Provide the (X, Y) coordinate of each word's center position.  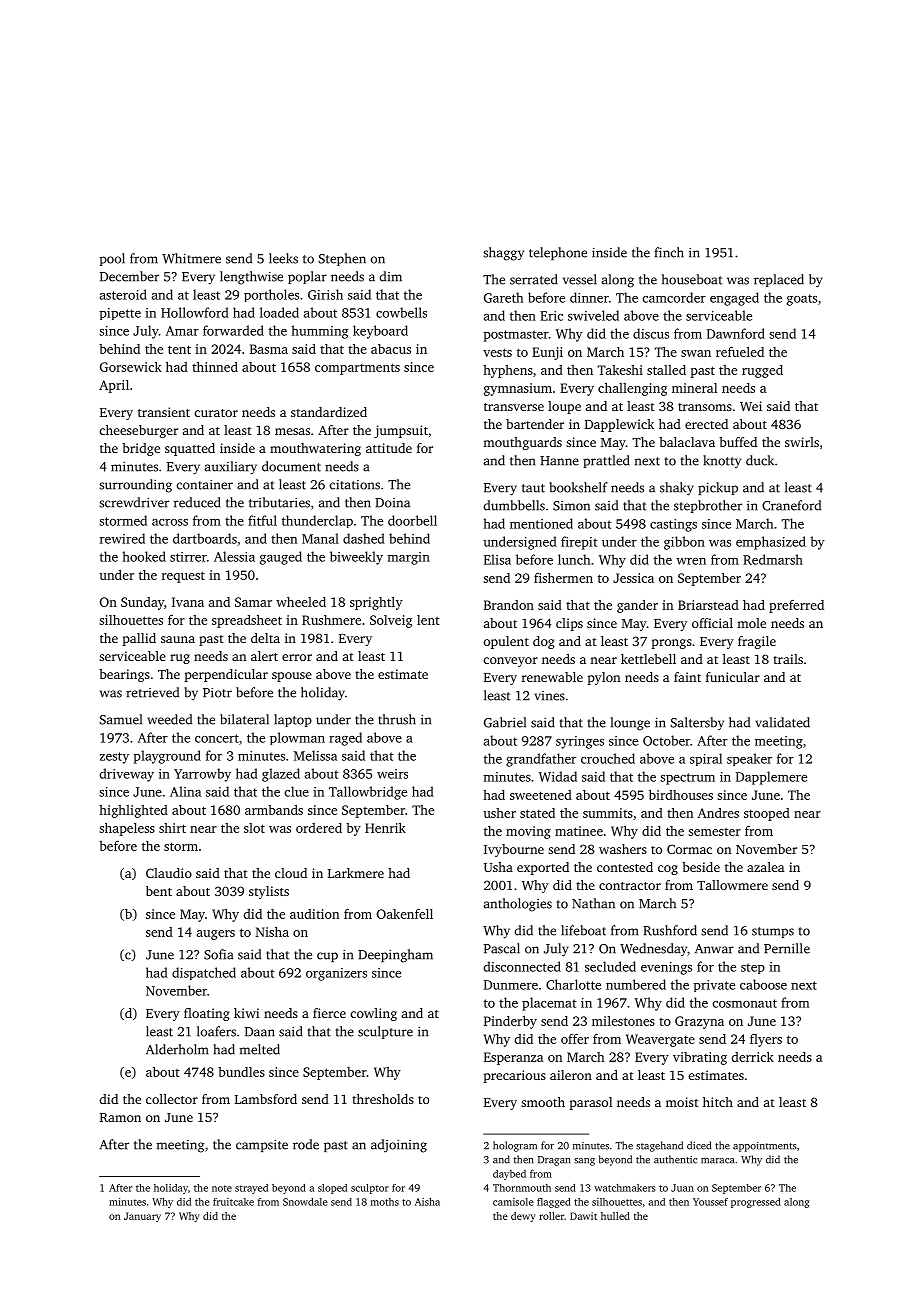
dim (391, 276)
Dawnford (736, 333)
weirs (392, 774)
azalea (765, 867)
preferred (796, 606)
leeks (283, 258)
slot (254, 828)
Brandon (509, 605)
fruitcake (233, 1202)
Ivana (188, 602)
